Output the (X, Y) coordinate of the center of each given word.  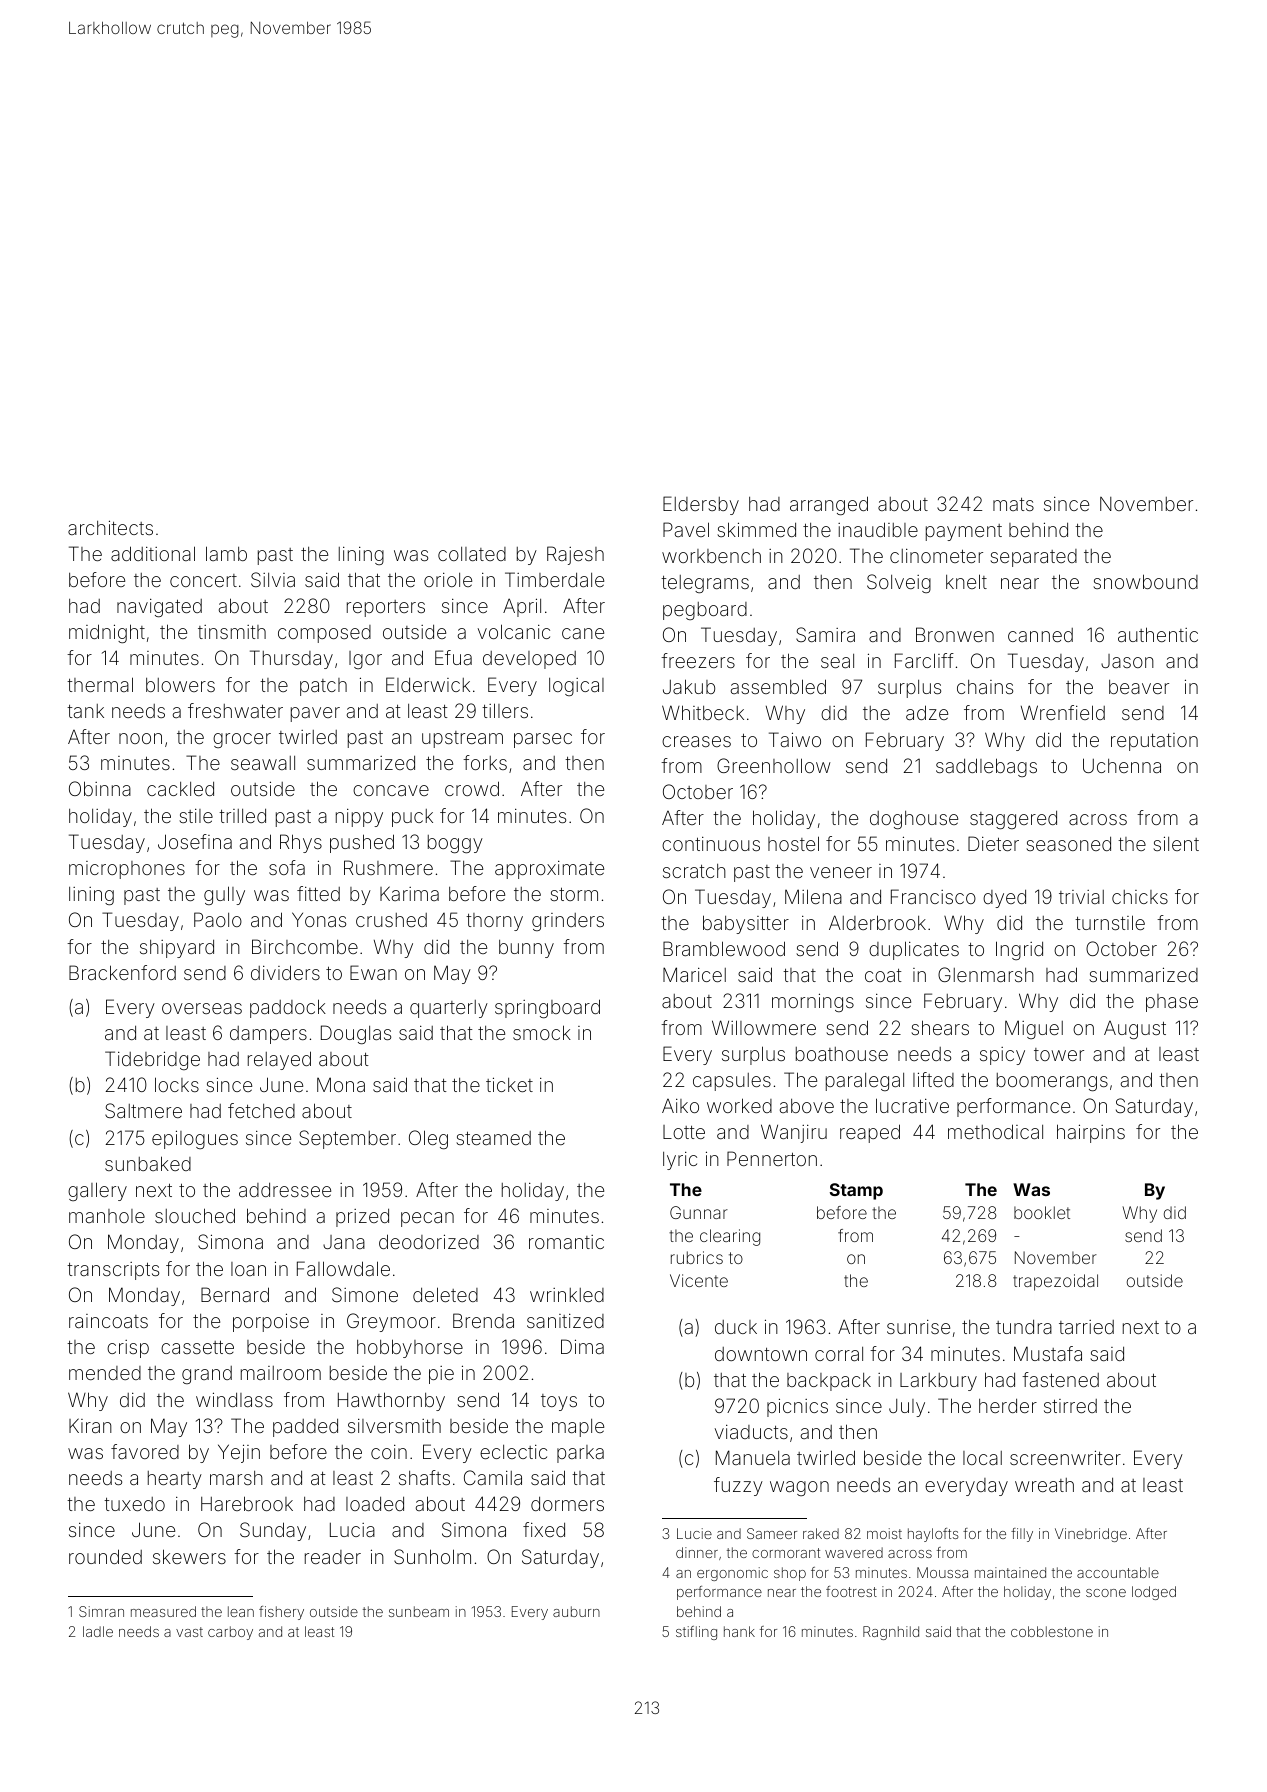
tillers (505, 710)
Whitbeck (703, 712)
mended (105, 1373)
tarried (1086, 1327)
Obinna (100, 788)
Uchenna (1122, 765)
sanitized (565, 1321)
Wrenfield (1063, 712)
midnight (107, 633)
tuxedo (134, 1504)
